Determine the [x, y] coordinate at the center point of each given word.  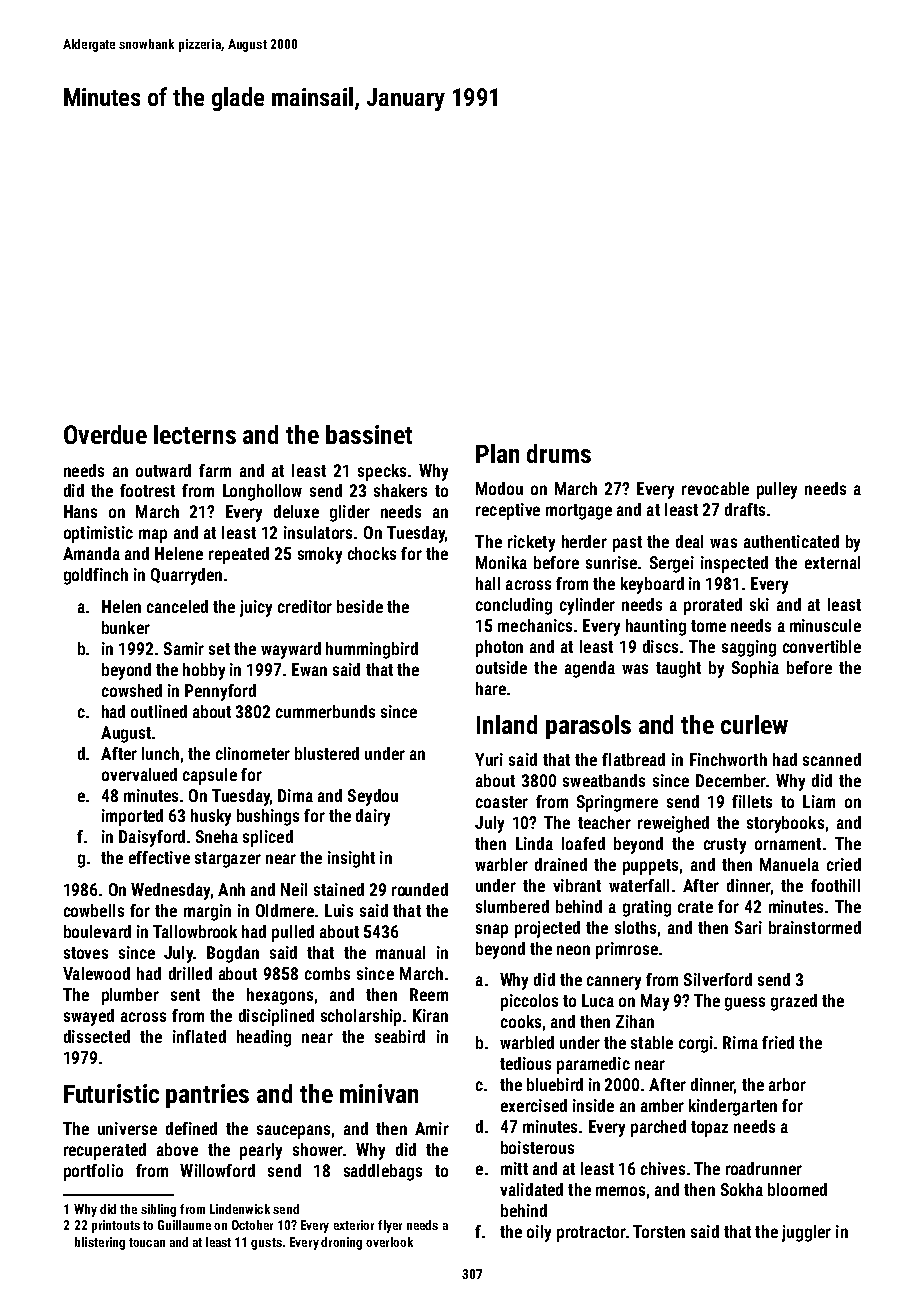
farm [215, 470]
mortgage [579, 512]
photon [499, 648]
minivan [379, 1093]
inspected [734, 564]
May [655, 1002]
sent [185, 995]
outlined [159, 711]
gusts [266, 1244]
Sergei [672, 564]
